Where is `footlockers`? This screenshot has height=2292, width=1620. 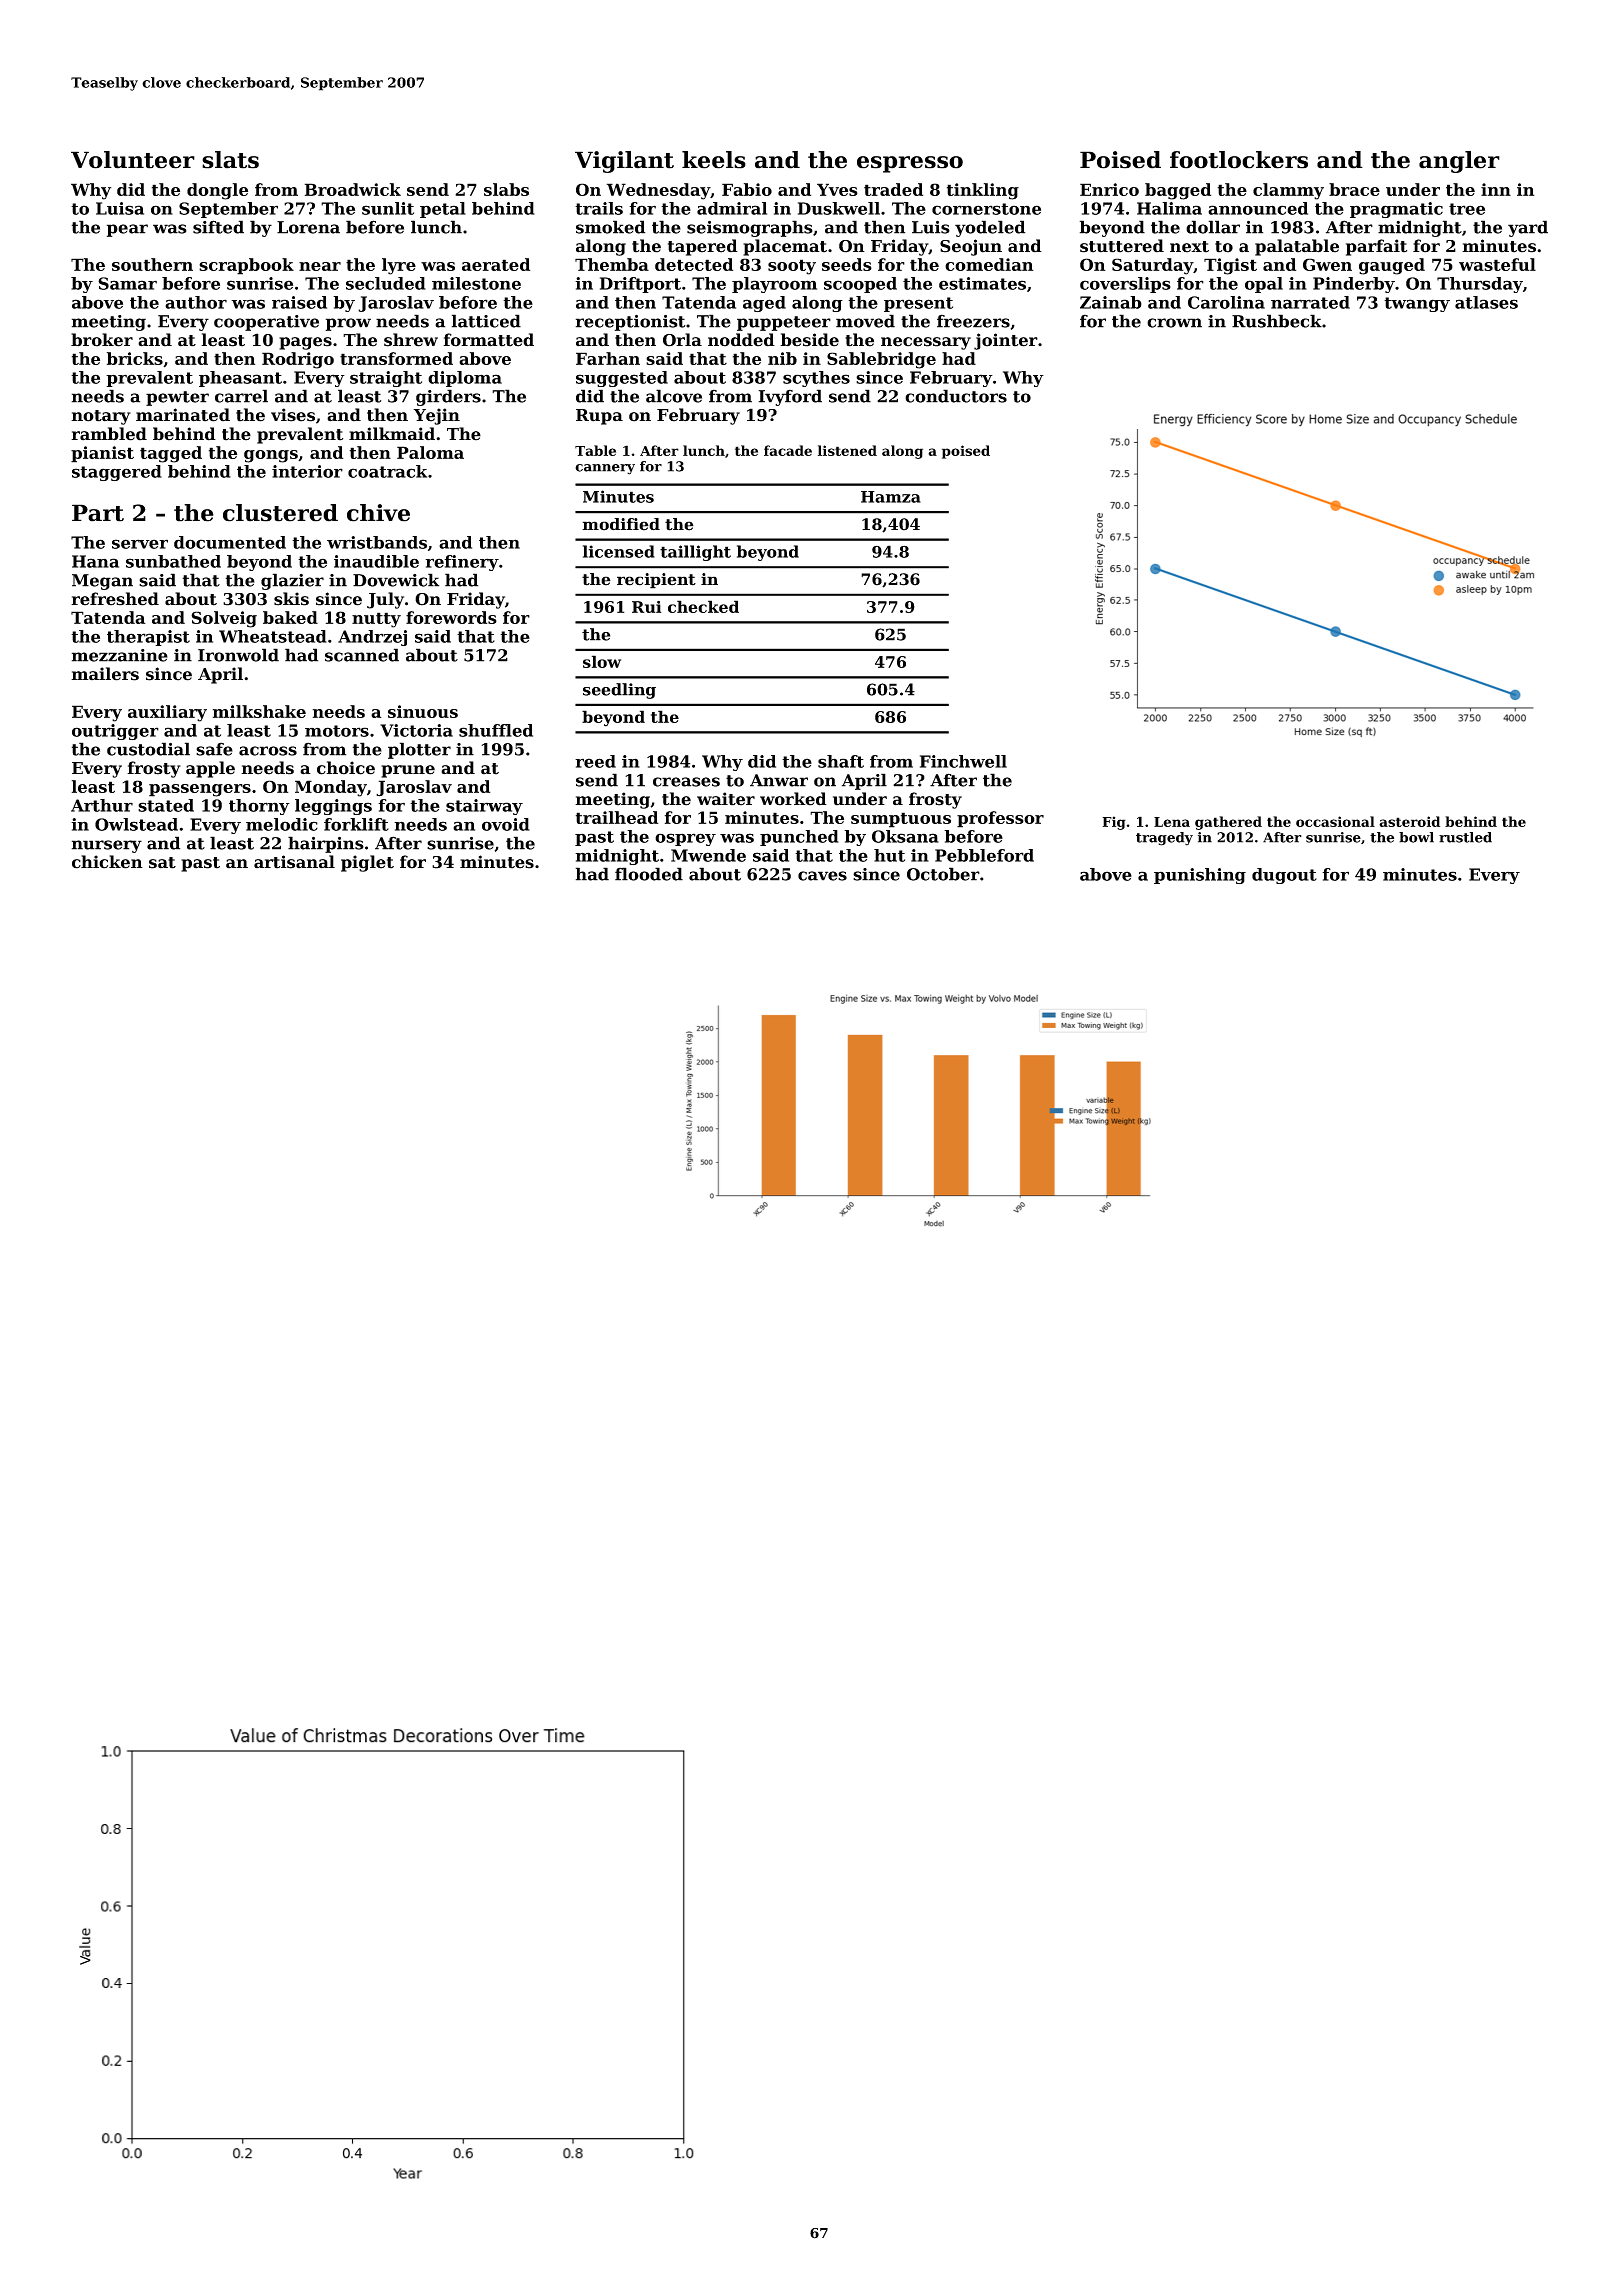
footlockers is located at coordinates (1239, 160).
